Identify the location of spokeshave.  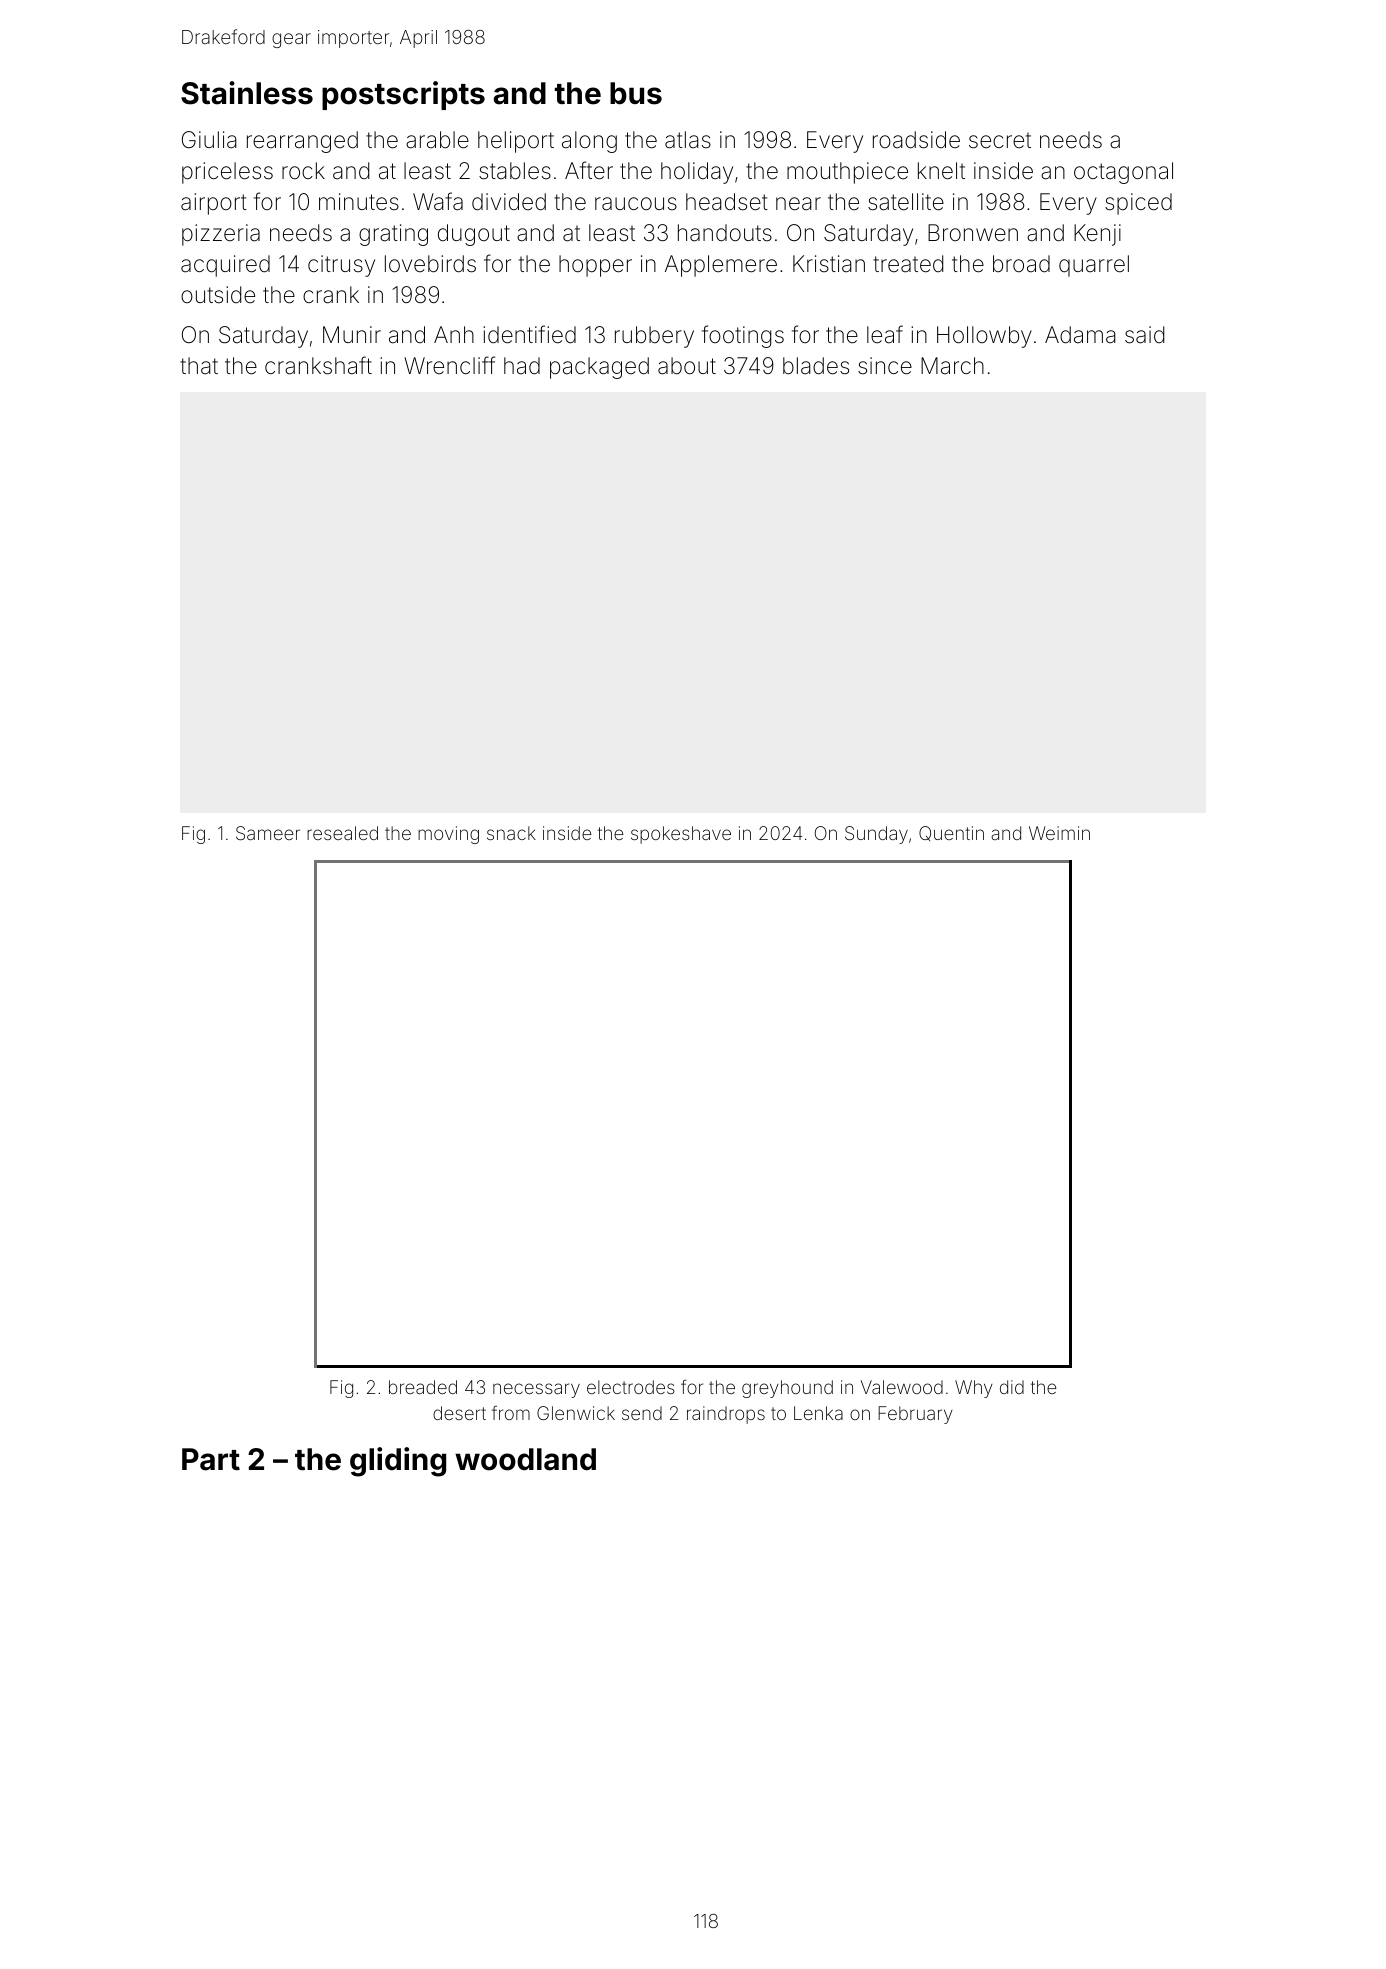
(681, 835).
